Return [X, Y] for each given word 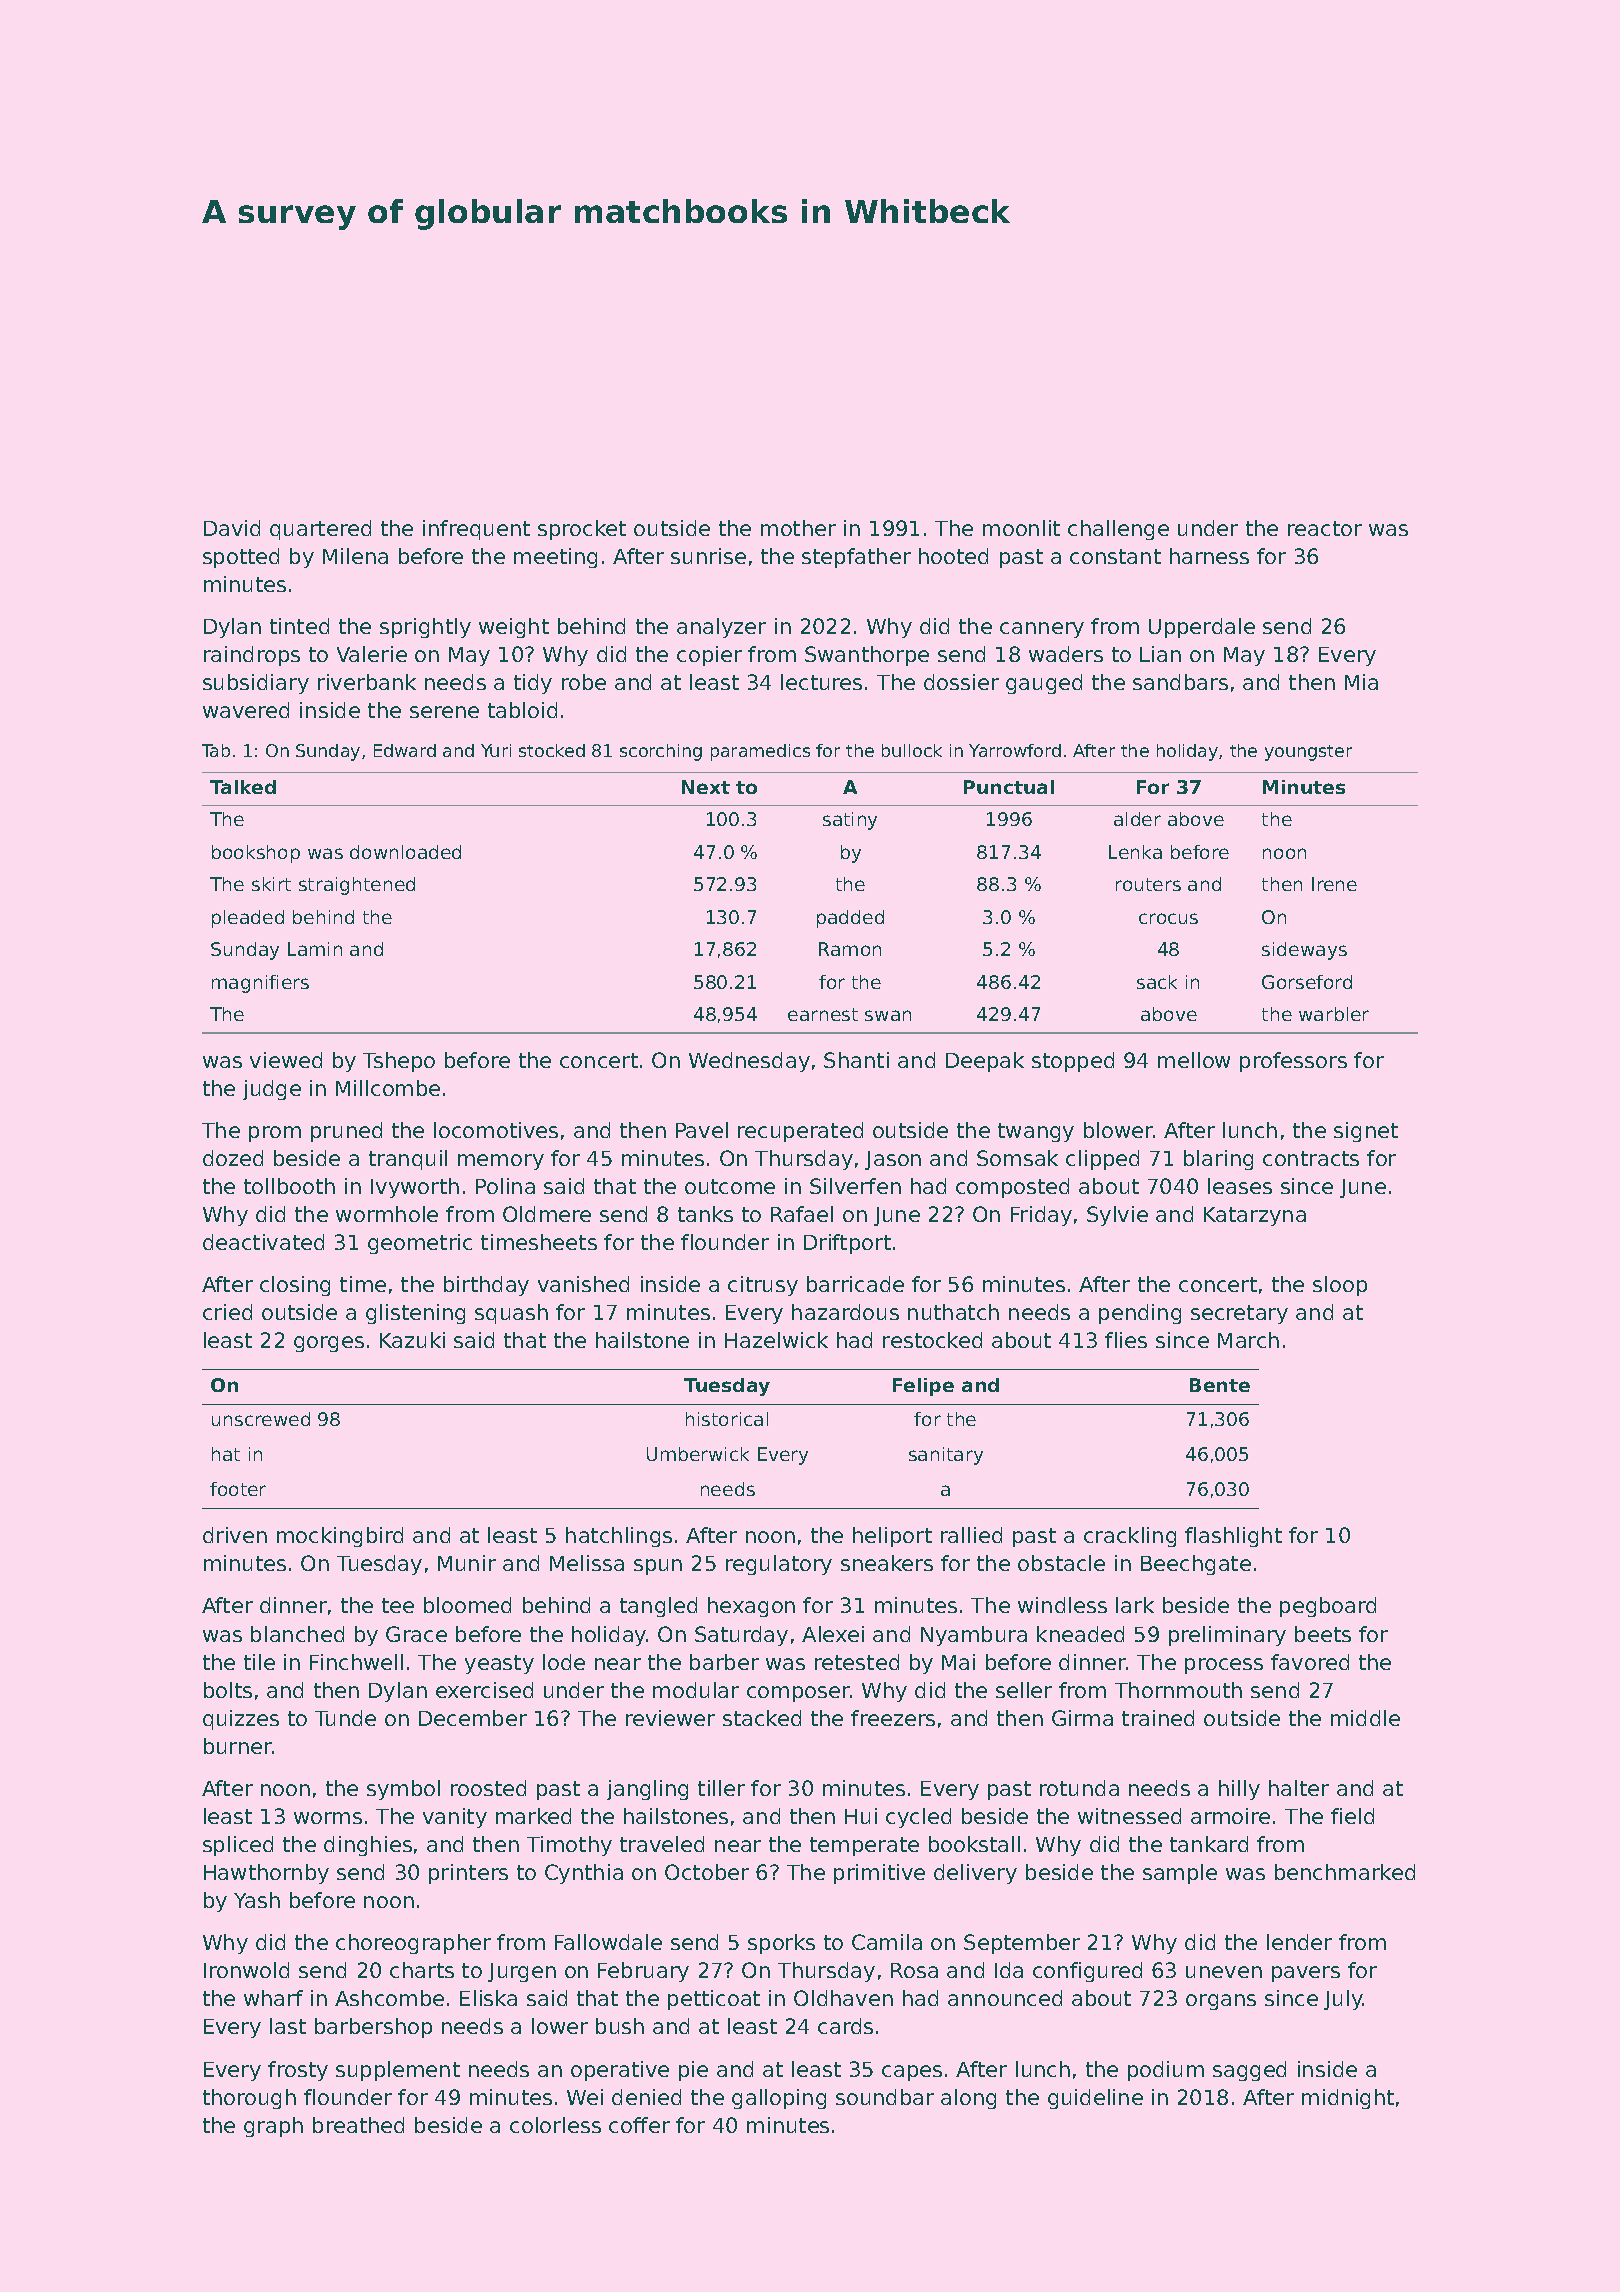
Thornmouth [1178, 1690]
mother [798, 528]
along [968, 2099]
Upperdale [1202, 628]
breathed [358, 2125]
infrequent [476, 530]
